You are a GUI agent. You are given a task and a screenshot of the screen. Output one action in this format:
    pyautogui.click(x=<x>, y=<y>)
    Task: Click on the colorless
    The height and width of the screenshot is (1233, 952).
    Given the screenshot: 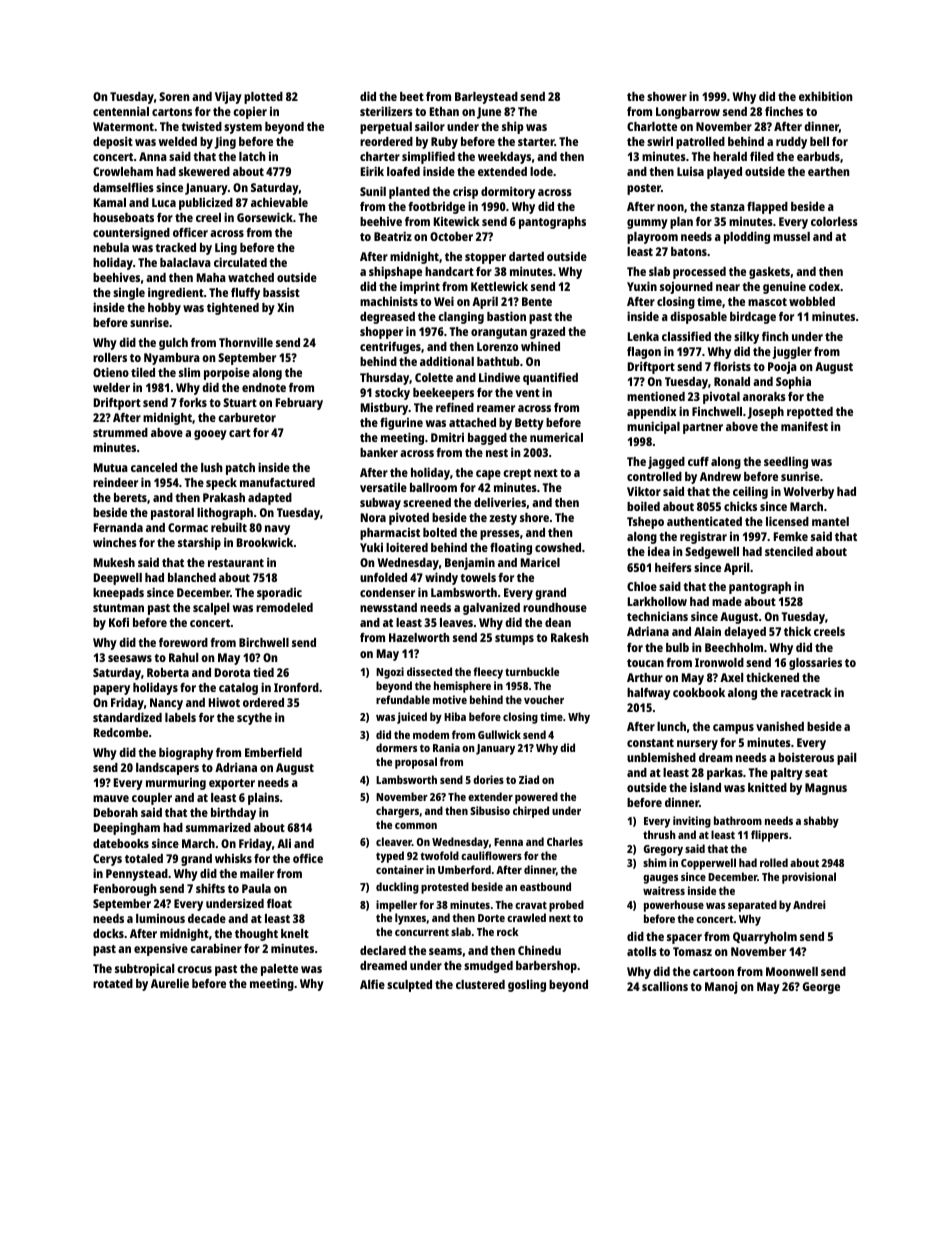 What is the action you would take?
    pyautogui.click(x=834, y=221)
